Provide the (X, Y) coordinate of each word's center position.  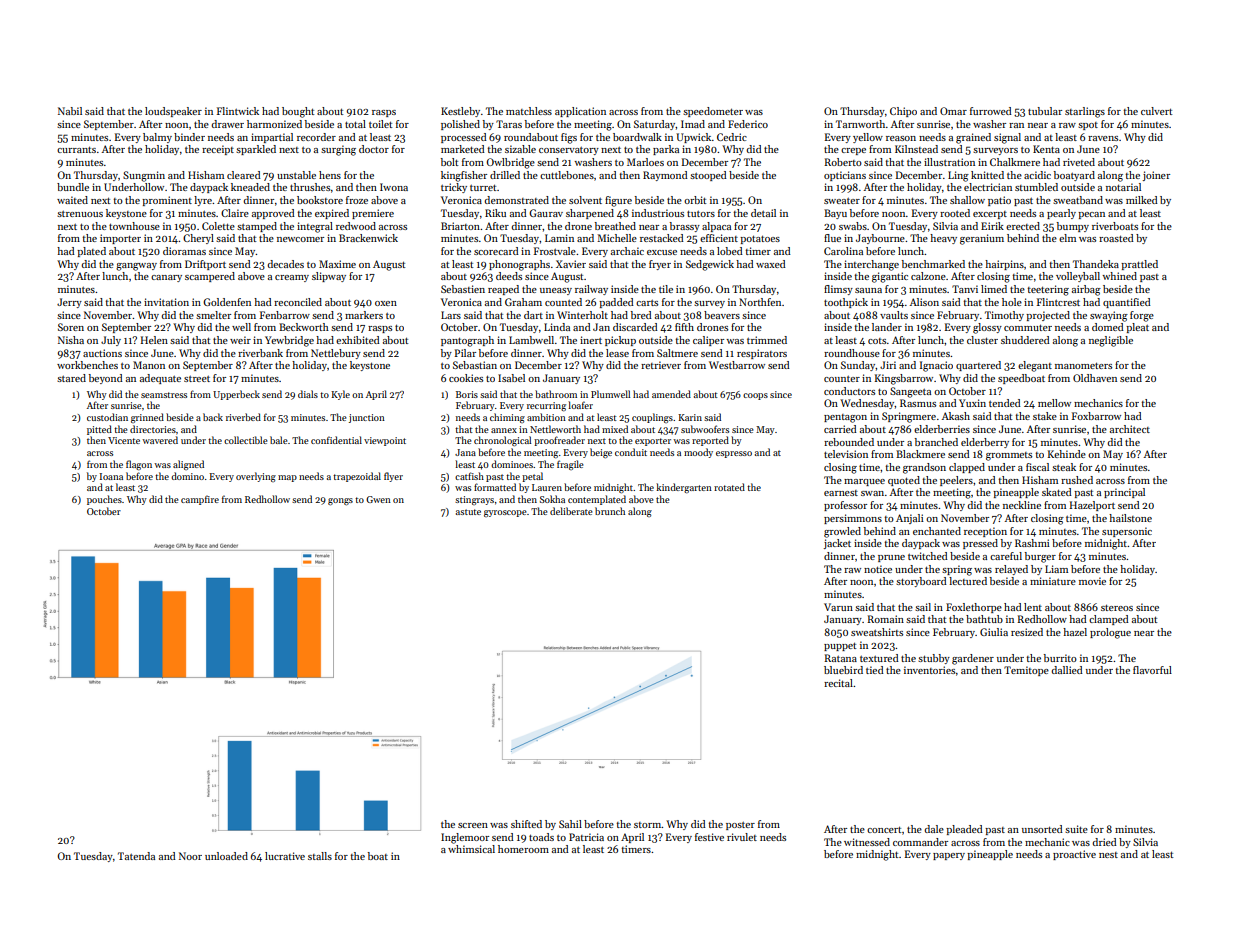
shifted (526, 824)
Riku (495, 213)
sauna (868, 290)
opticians (845, 176)
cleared (244, 175)
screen (473, 825)
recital (838, 683)
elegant (1035, 366)
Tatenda (136, 856)
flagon (139, 465)
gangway (136, 267)
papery (949, 856)
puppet (840, 646)
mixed (615, 429)
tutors (701, 213)
